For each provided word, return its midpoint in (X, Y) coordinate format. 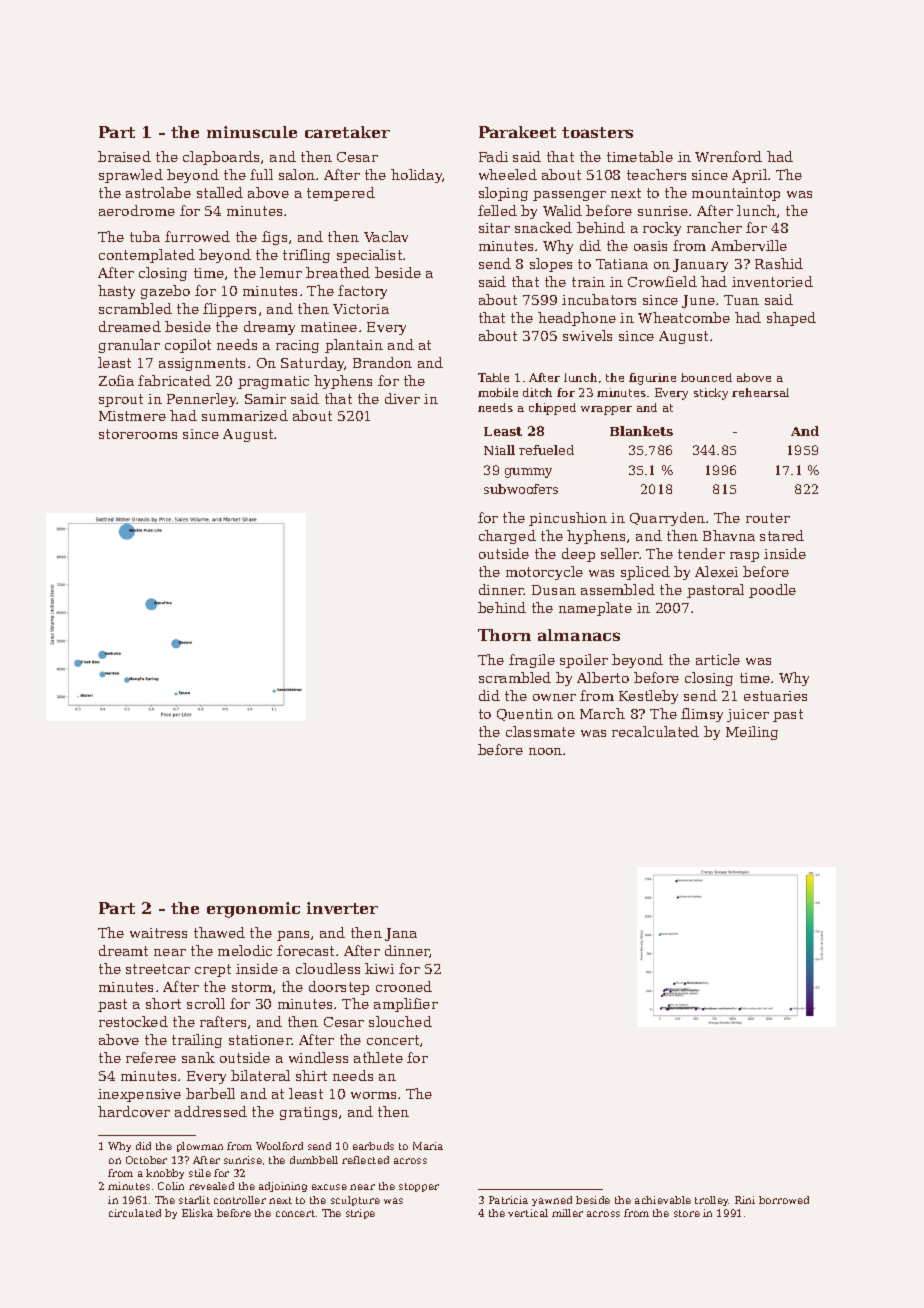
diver (402, 398)
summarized (245, 415)
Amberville (749, 245)
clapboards (221, 158)
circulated (135, 1213)
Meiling (752, 733)
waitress (158, 933)
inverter (342, 908)
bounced (706, 377)
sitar (494, 228)
